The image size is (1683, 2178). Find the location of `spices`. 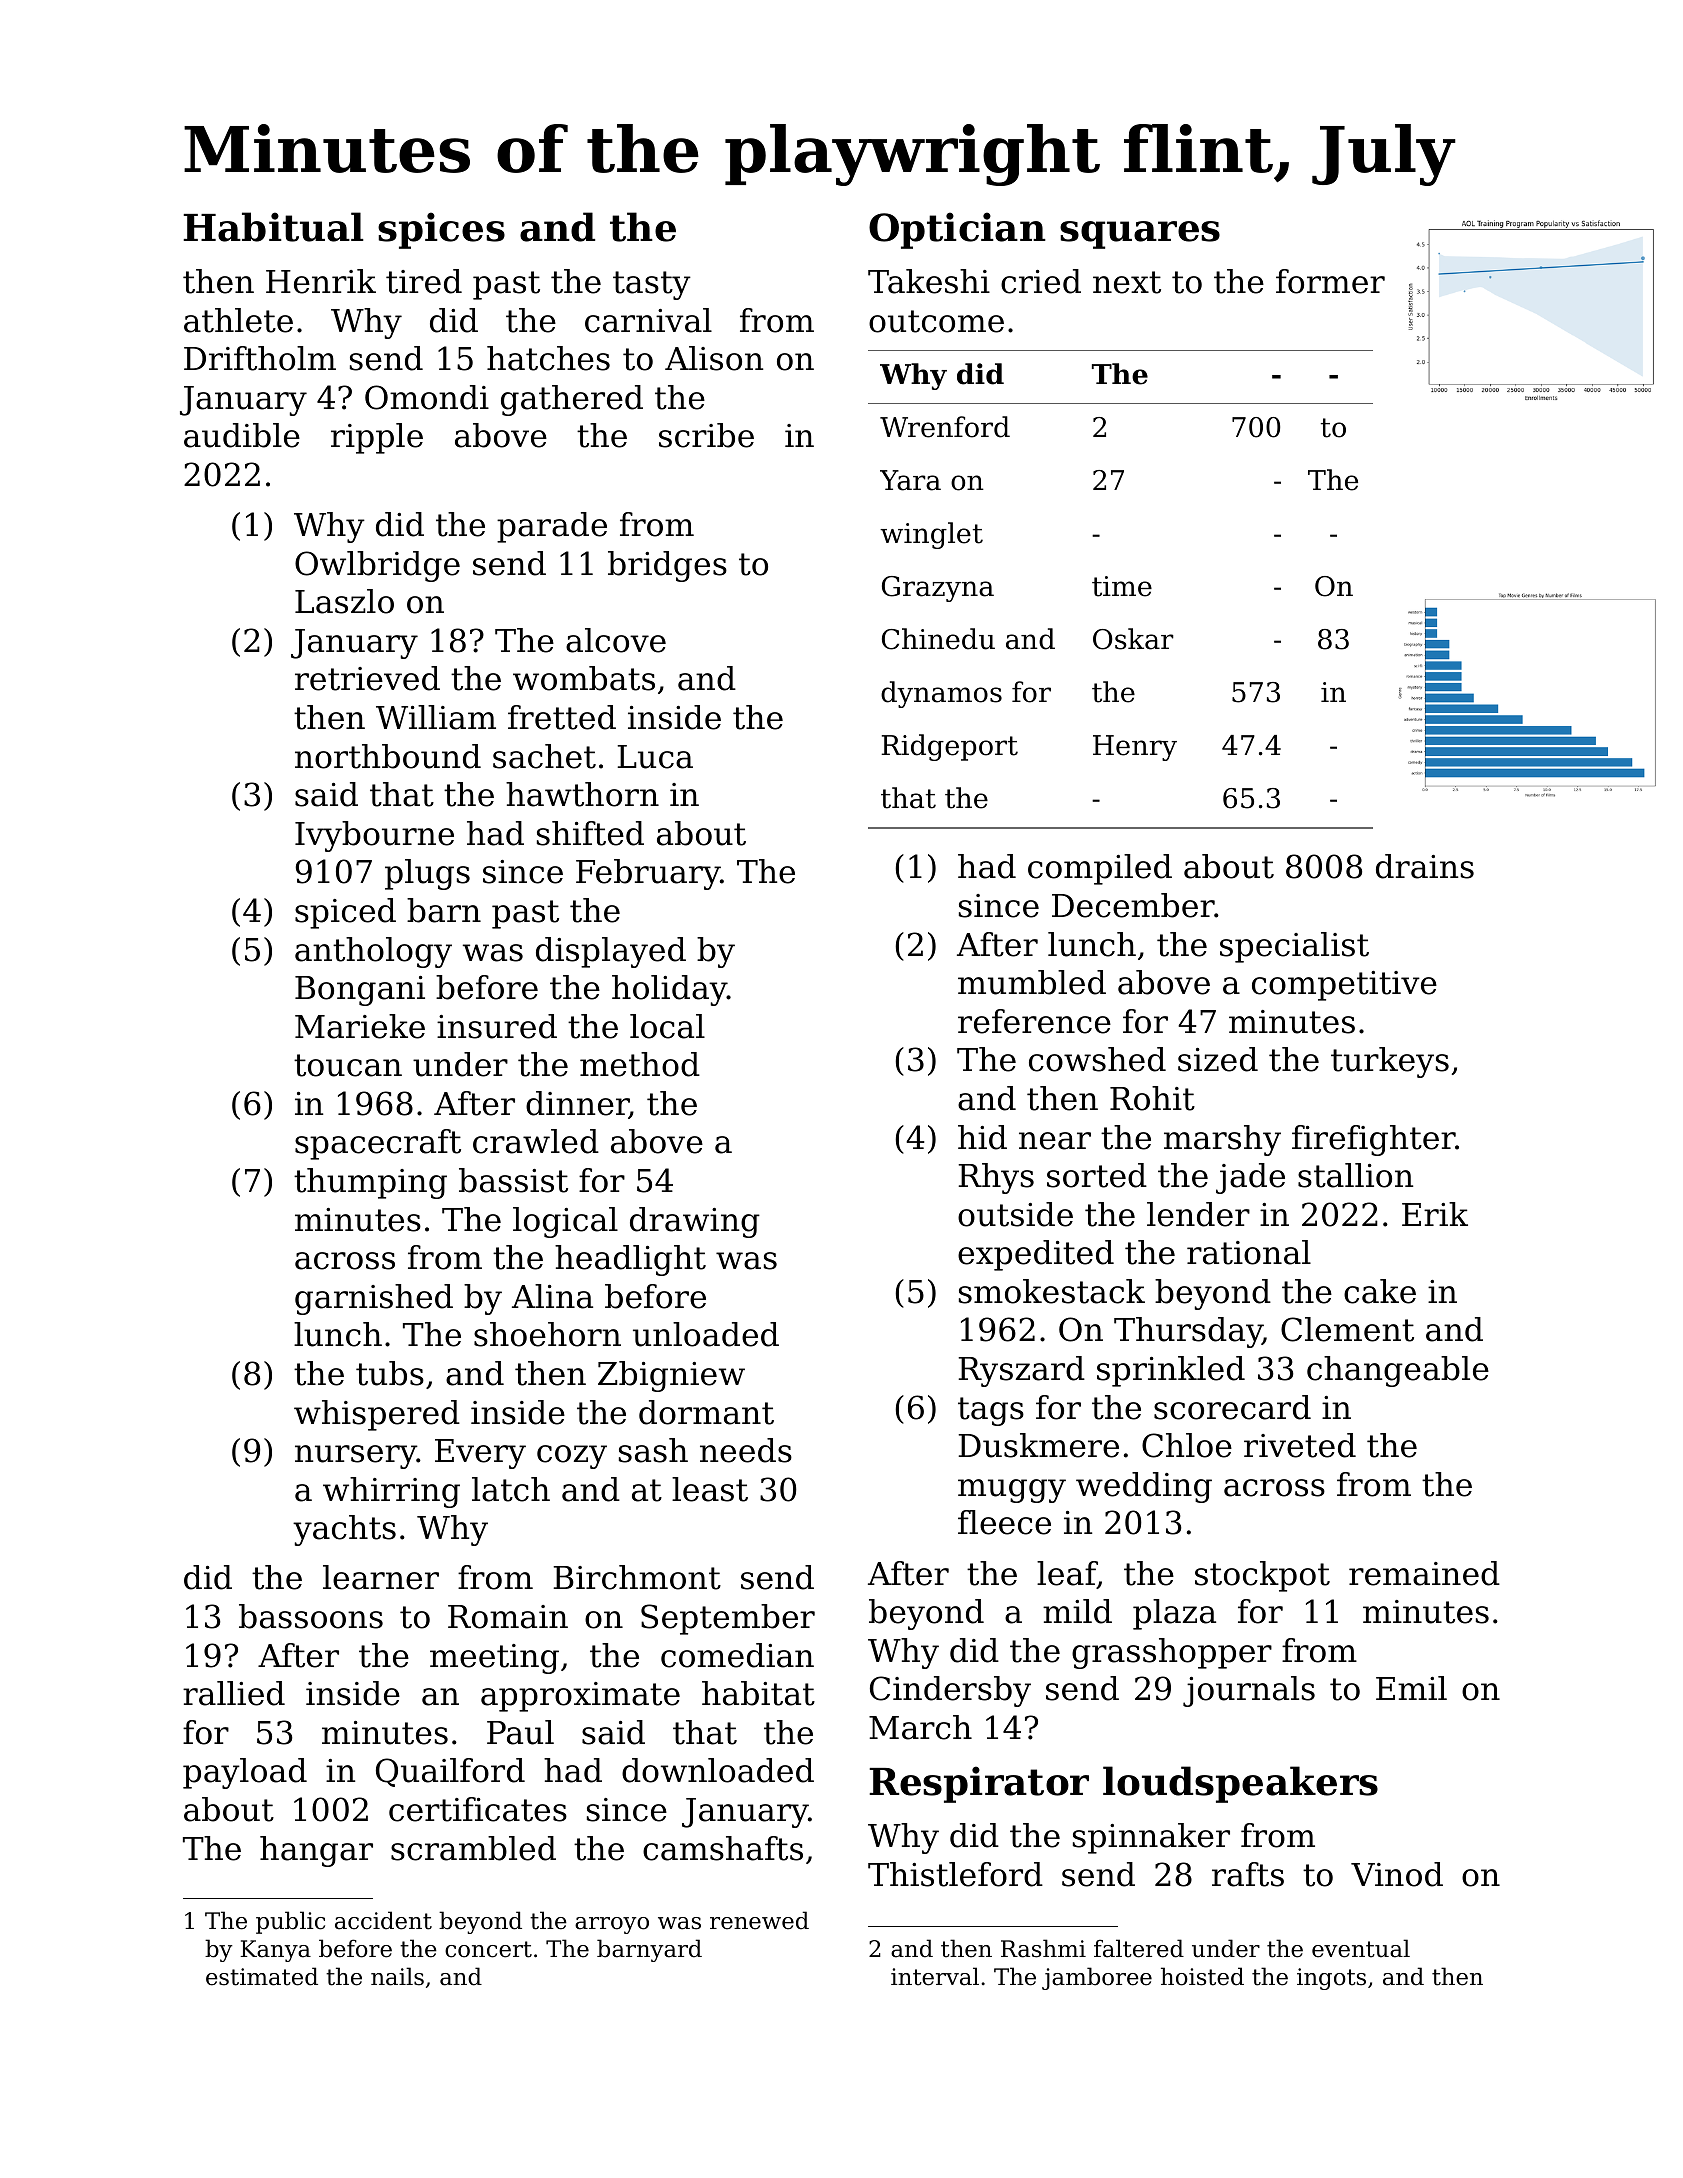

spices is located at coordinates (441, 230).
